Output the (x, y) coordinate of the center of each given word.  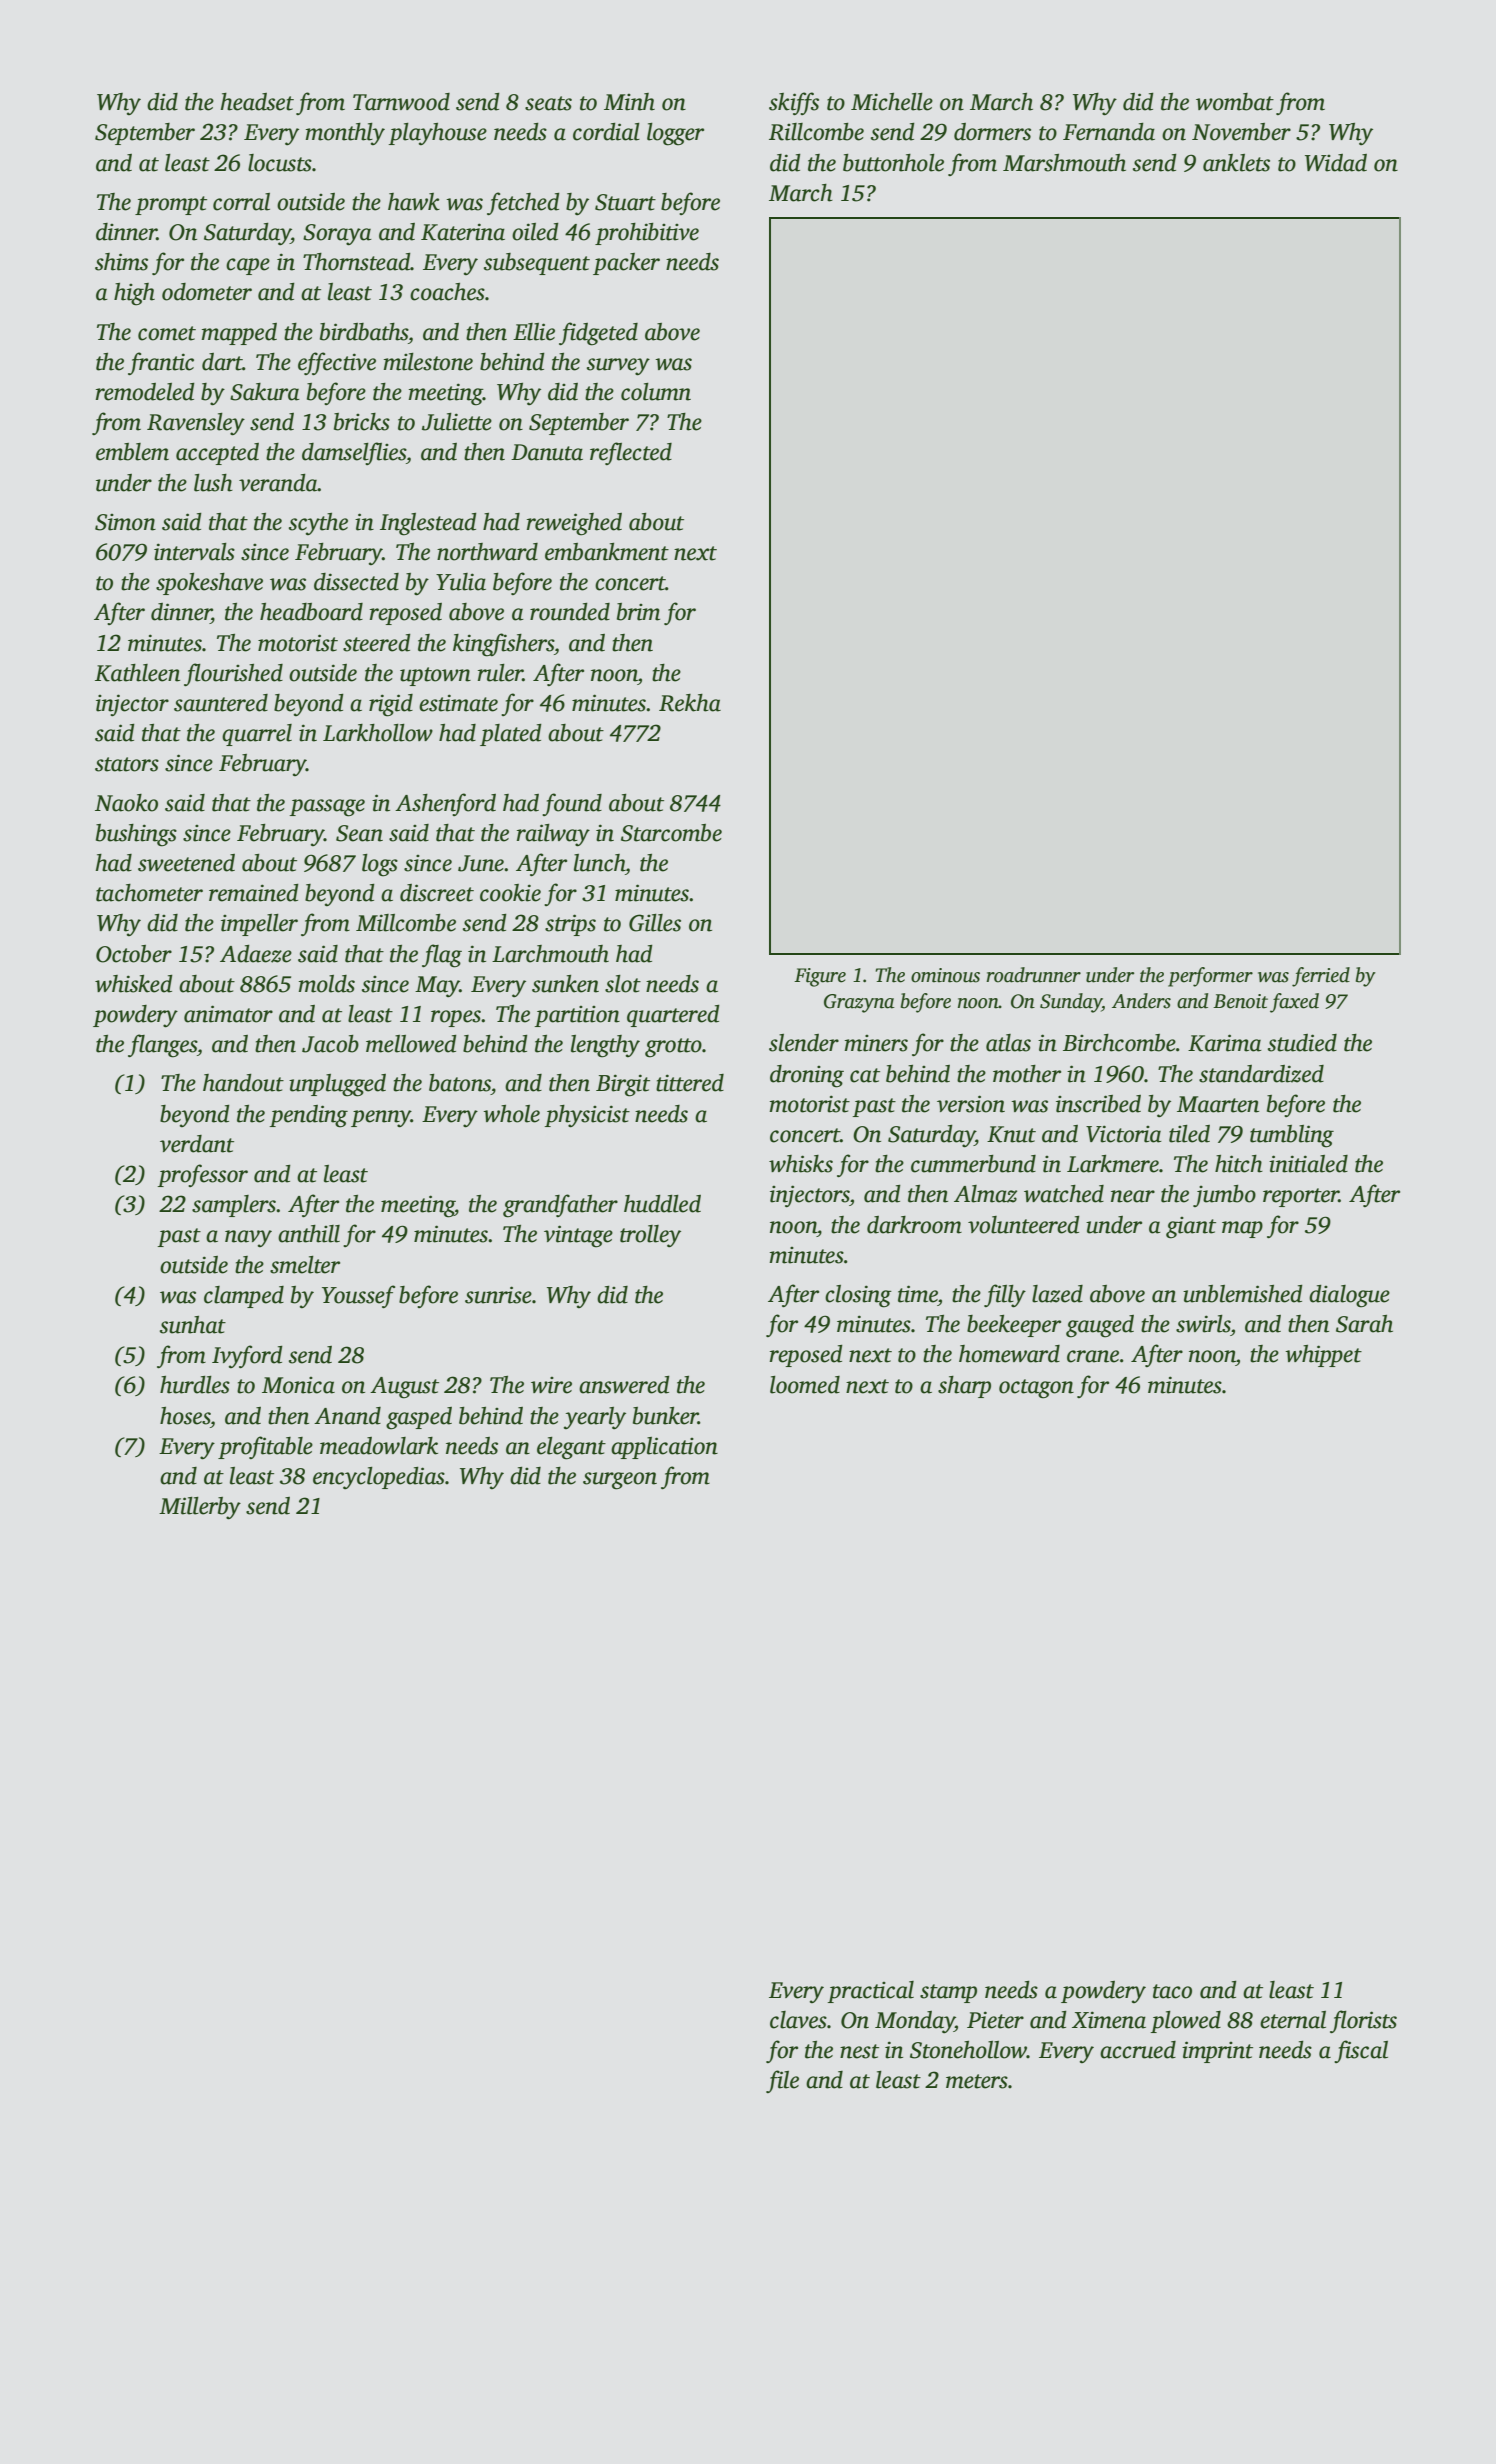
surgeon (620, 1481)
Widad (1336, 163)
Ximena (1109, 2020)
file (782, 2081)
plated (511, 735)
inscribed (1098, 1104)
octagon (1036, 1389)
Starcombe (671, 833)
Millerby (200, 1508)
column (656, 392)
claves (798, 2020)
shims (121, 262)
